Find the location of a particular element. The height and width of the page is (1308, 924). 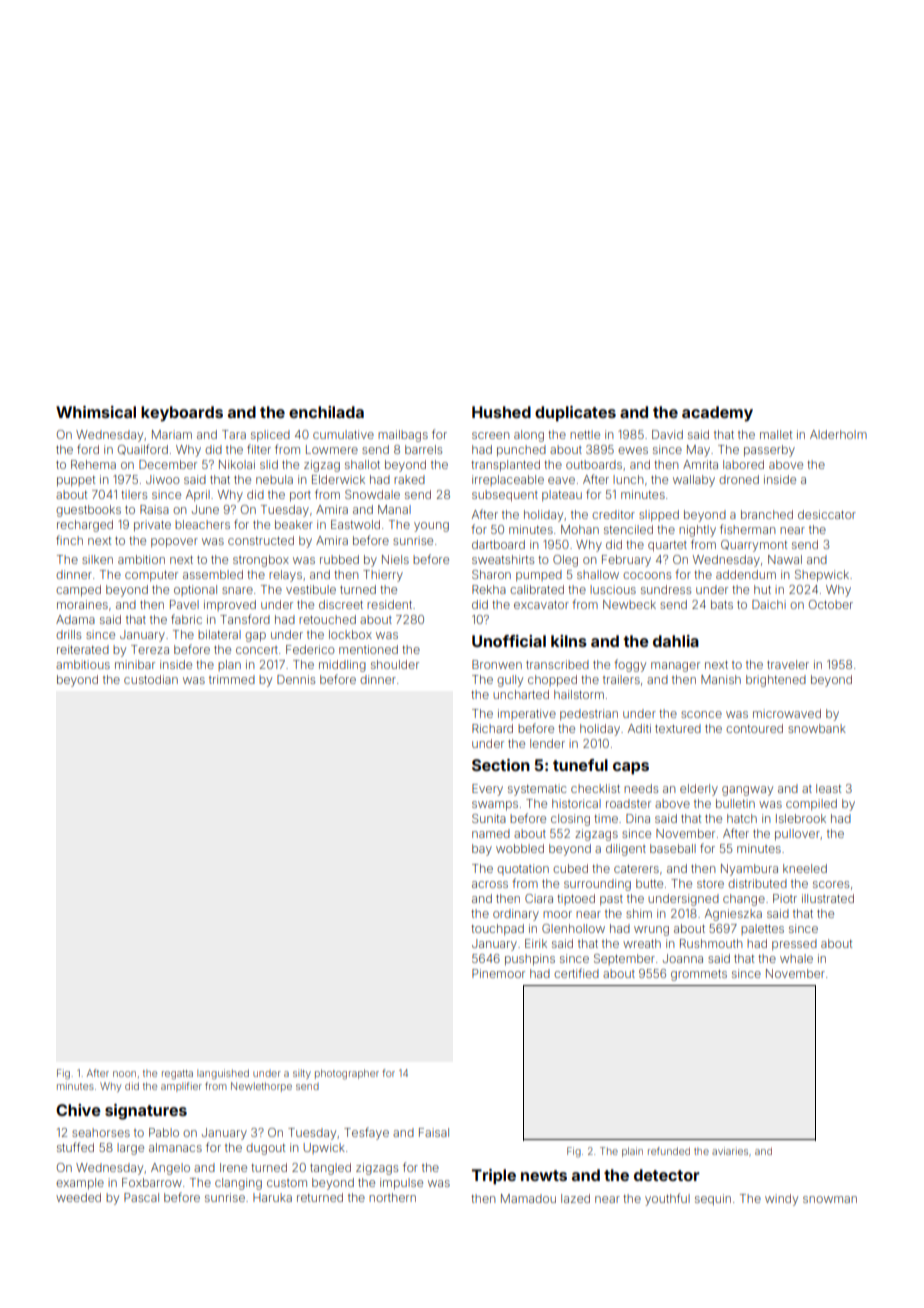

Rehema is located at coordinates (93, 464).
